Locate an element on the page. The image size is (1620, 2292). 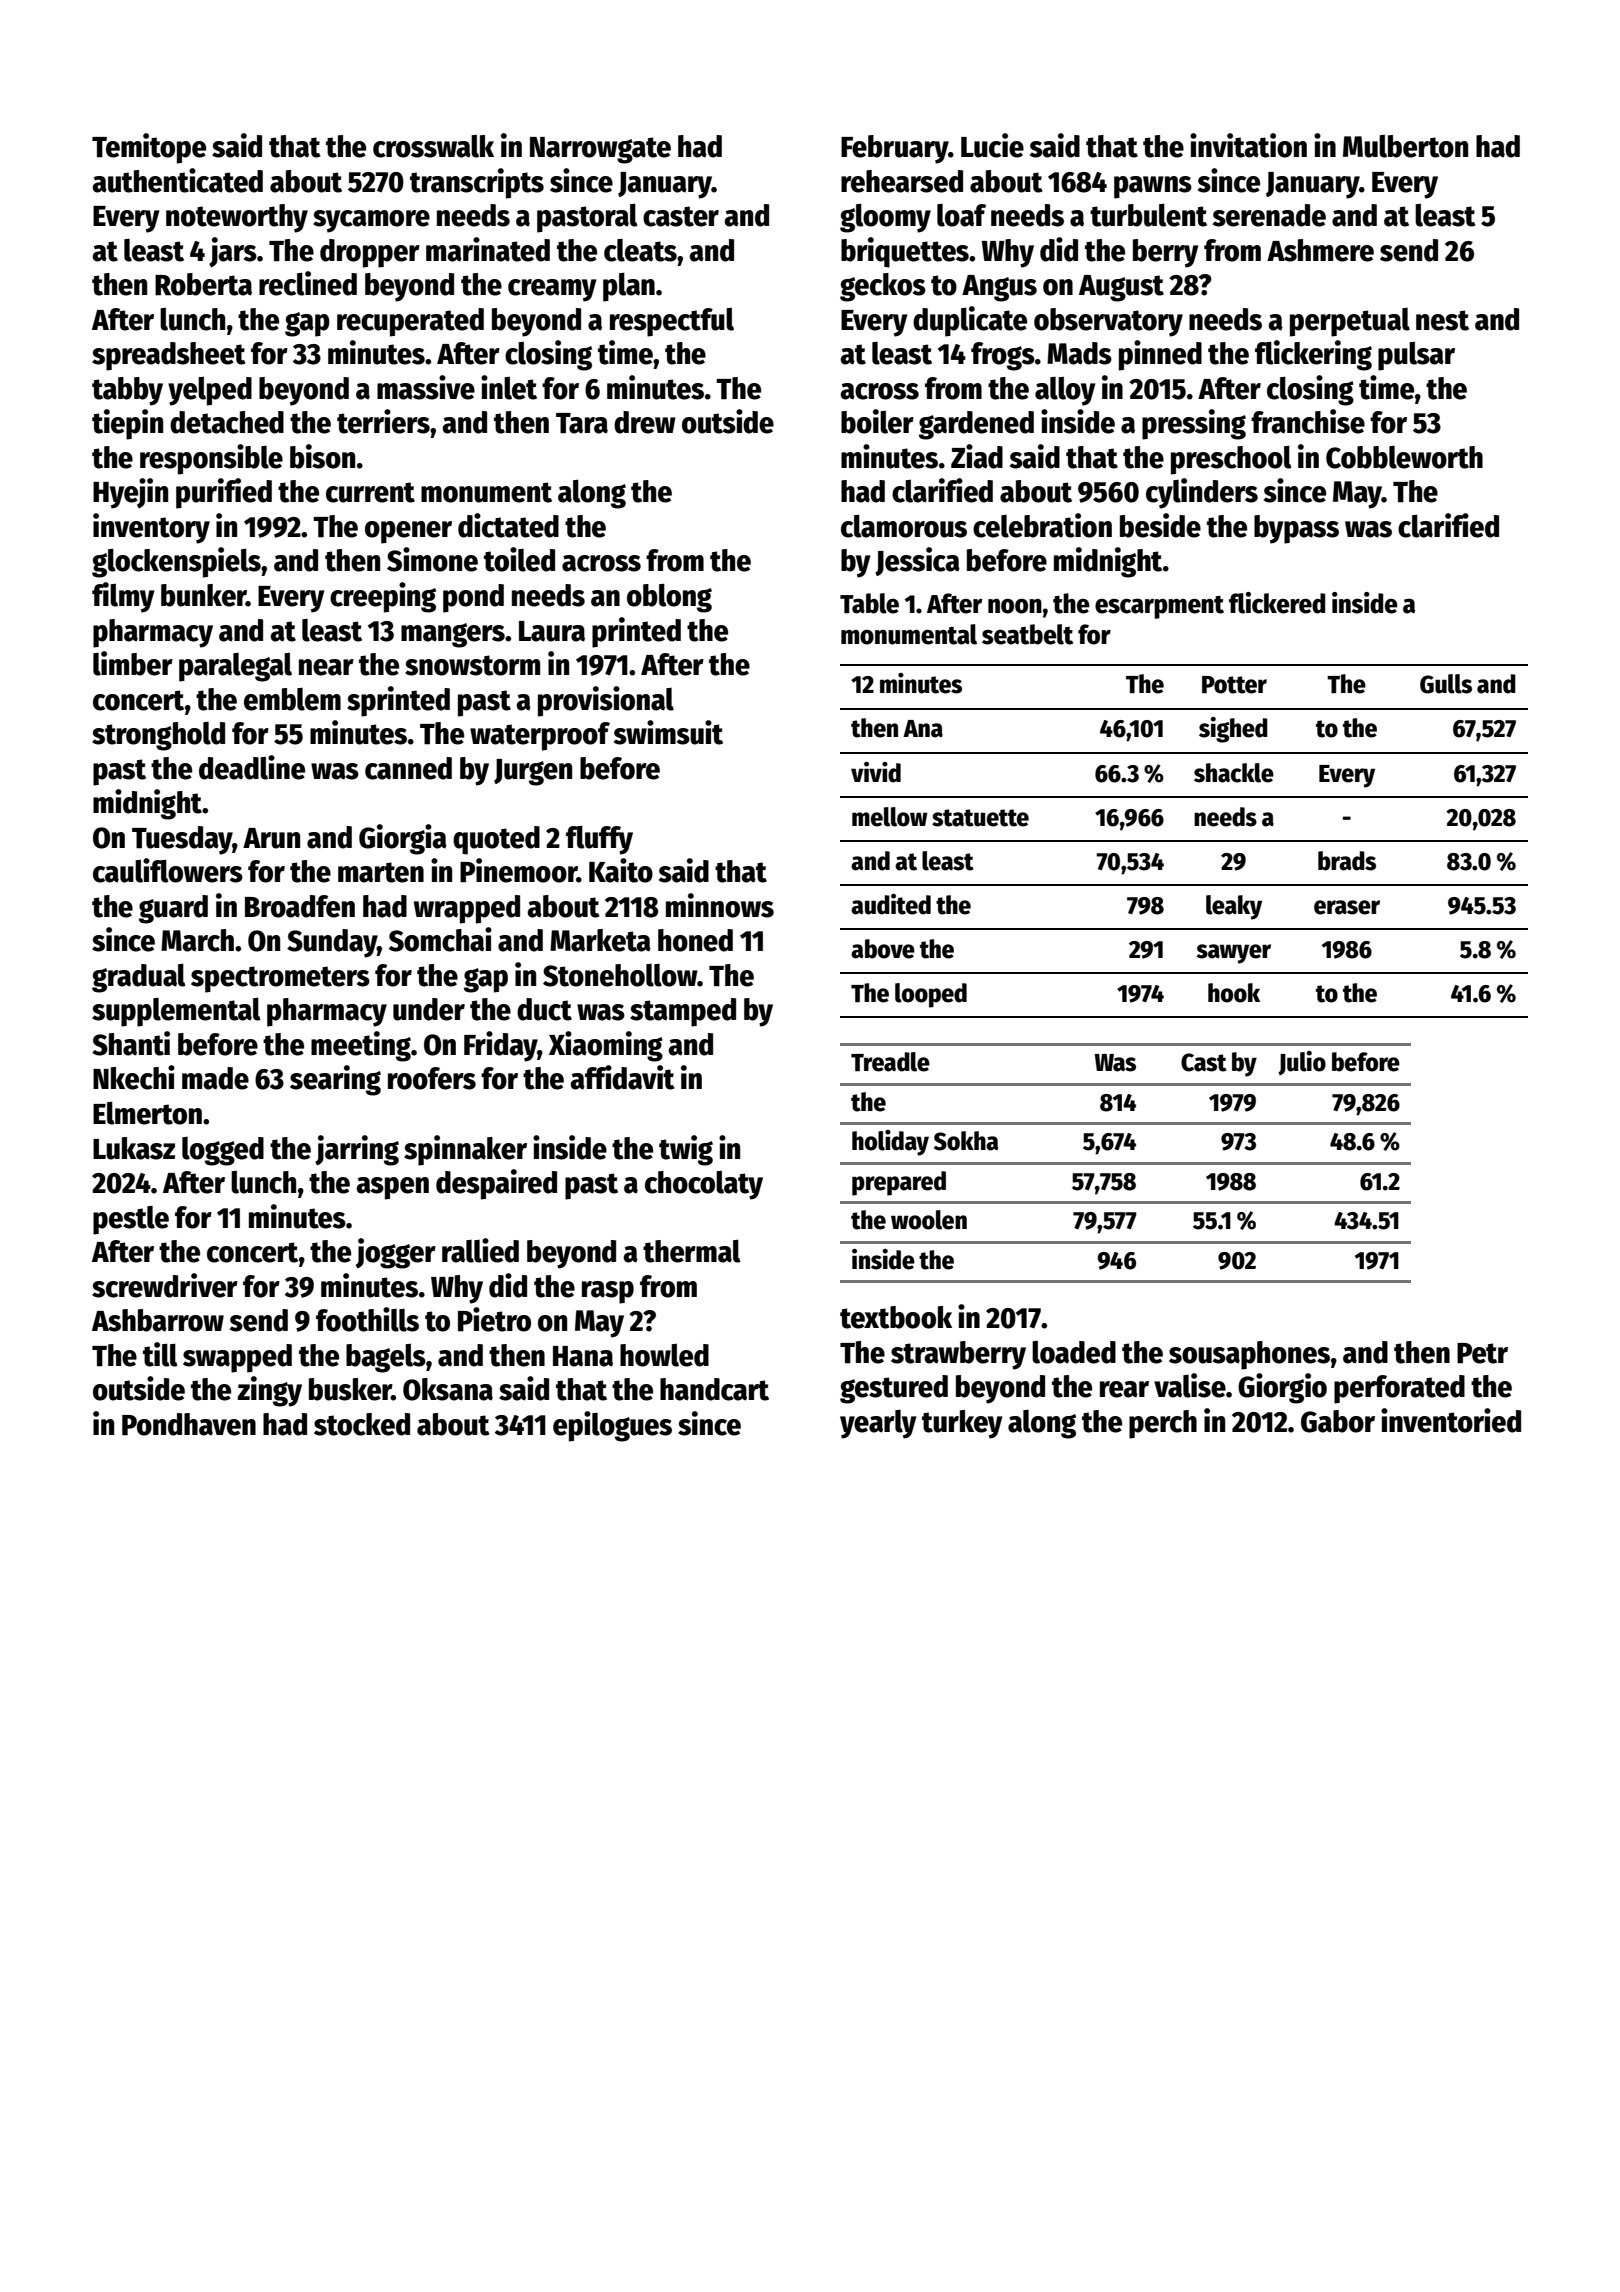
jogger is located at coordinates (396, 1253).
